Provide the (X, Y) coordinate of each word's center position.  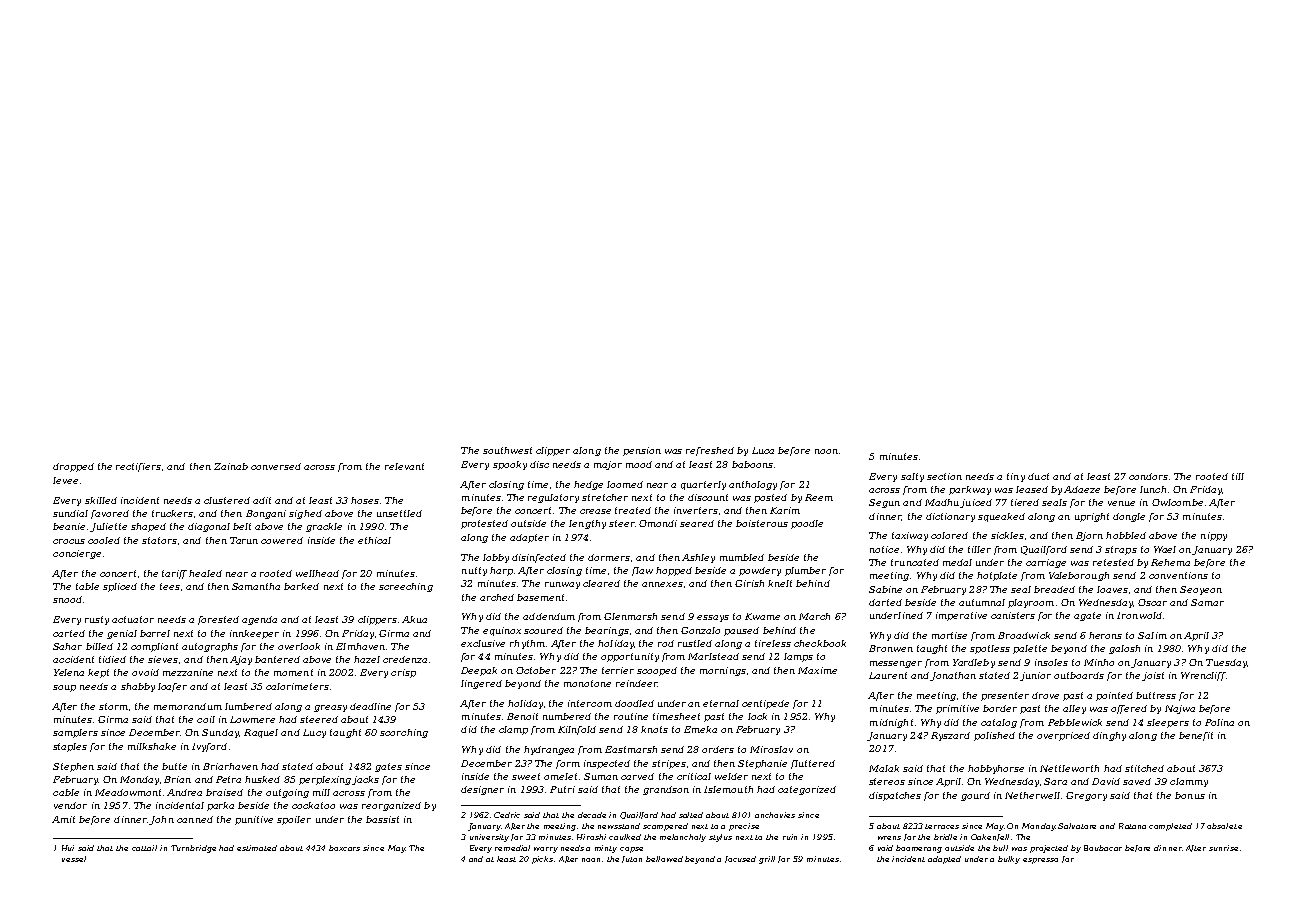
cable (66, 792)
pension (642, 451)
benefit (1196, 736)
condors (1148, 476)
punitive (254, 820)
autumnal (982, 602)
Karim (785, 510)
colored (949, 535)
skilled (101, 500)
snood (67, 599)
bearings (607, 631)
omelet (560, 776)
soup (64, 688)
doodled (634, 703)
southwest (507, 450)
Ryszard (950, 736)
